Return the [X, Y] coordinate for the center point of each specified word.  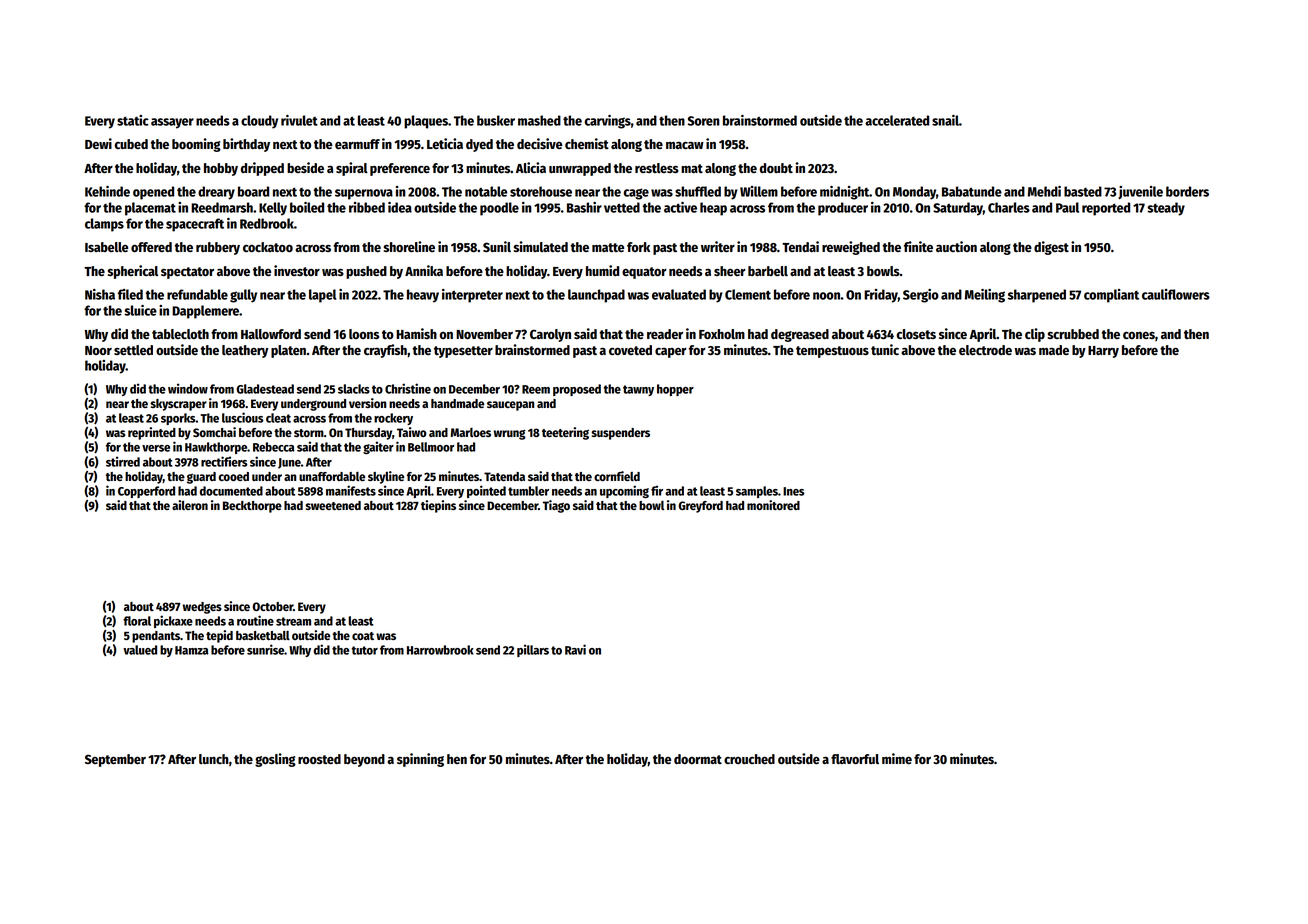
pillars [533, 650]
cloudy [259, 122]
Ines [794, 491]
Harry [1103, 352]
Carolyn [550, 335]
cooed [233, 476]
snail [945, 120]
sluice [140, 310]
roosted [319, 759]
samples [757, 492]
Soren [703, 121]
